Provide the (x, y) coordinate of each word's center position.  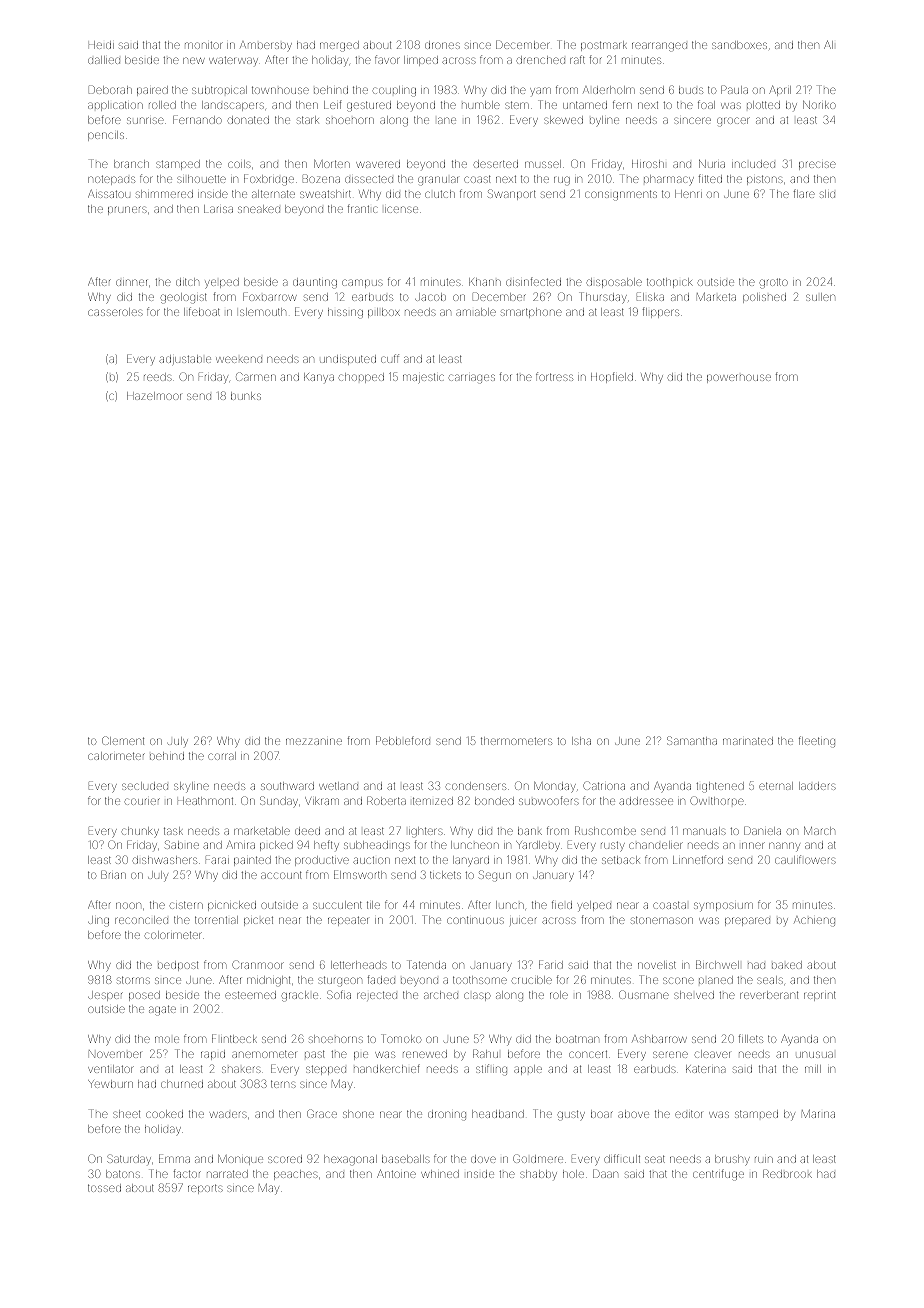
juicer (523, 921)
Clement (123, 740)
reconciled (141, 920)
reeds (158, 377)
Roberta (386, 800)
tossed (104, 1188)
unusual (814, 1054)
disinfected (533, 281)
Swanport (512, 194)
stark (308, 120)
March (819, 831)
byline (604, 121)
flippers (660, 312)
